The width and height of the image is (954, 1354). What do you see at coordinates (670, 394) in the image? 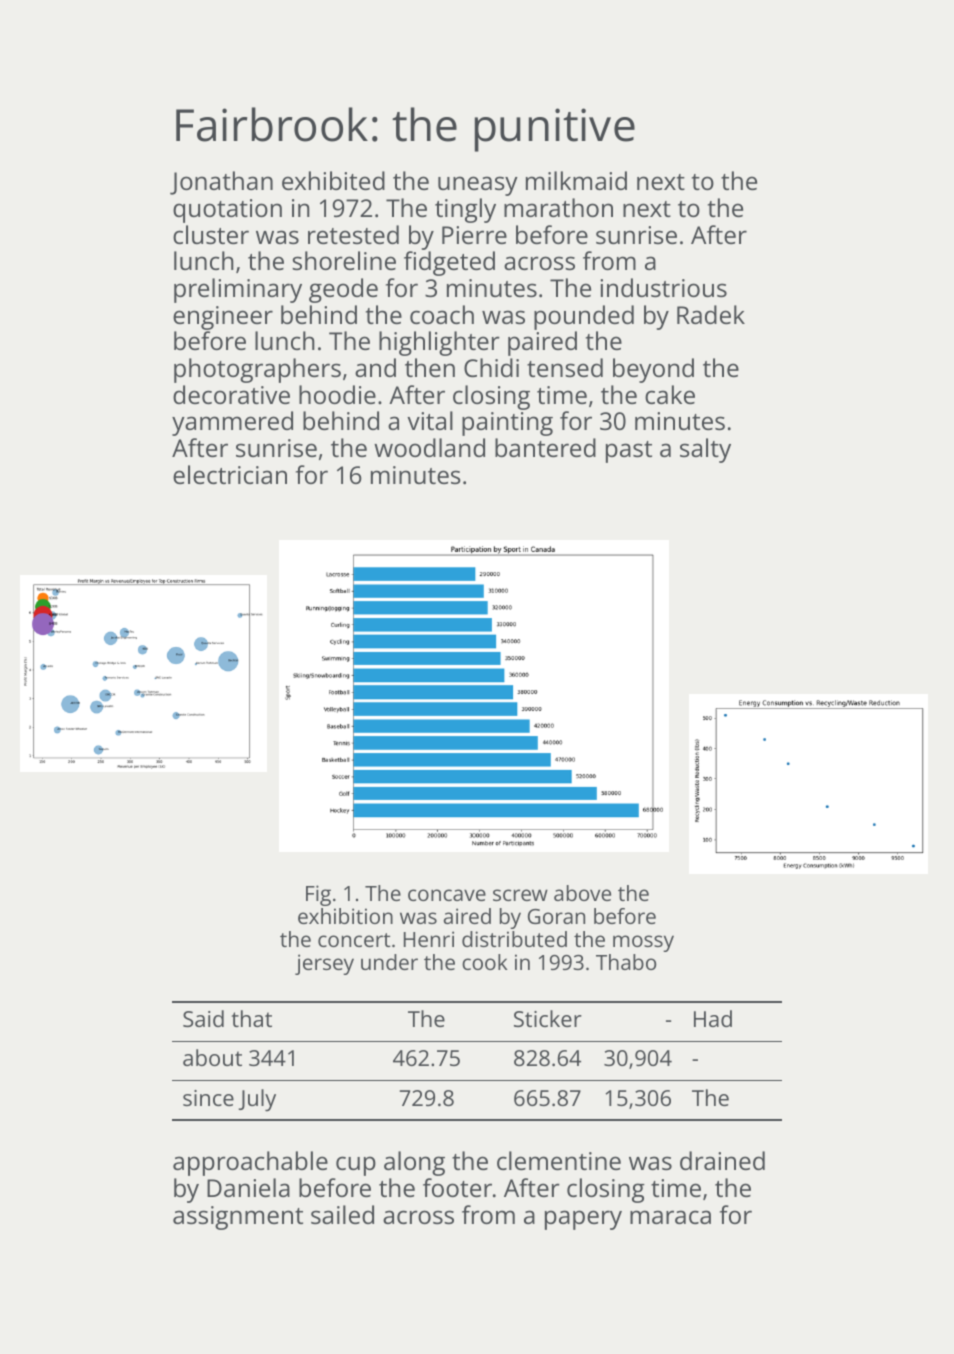
I see `cake` at bounding box center [670, 394].
